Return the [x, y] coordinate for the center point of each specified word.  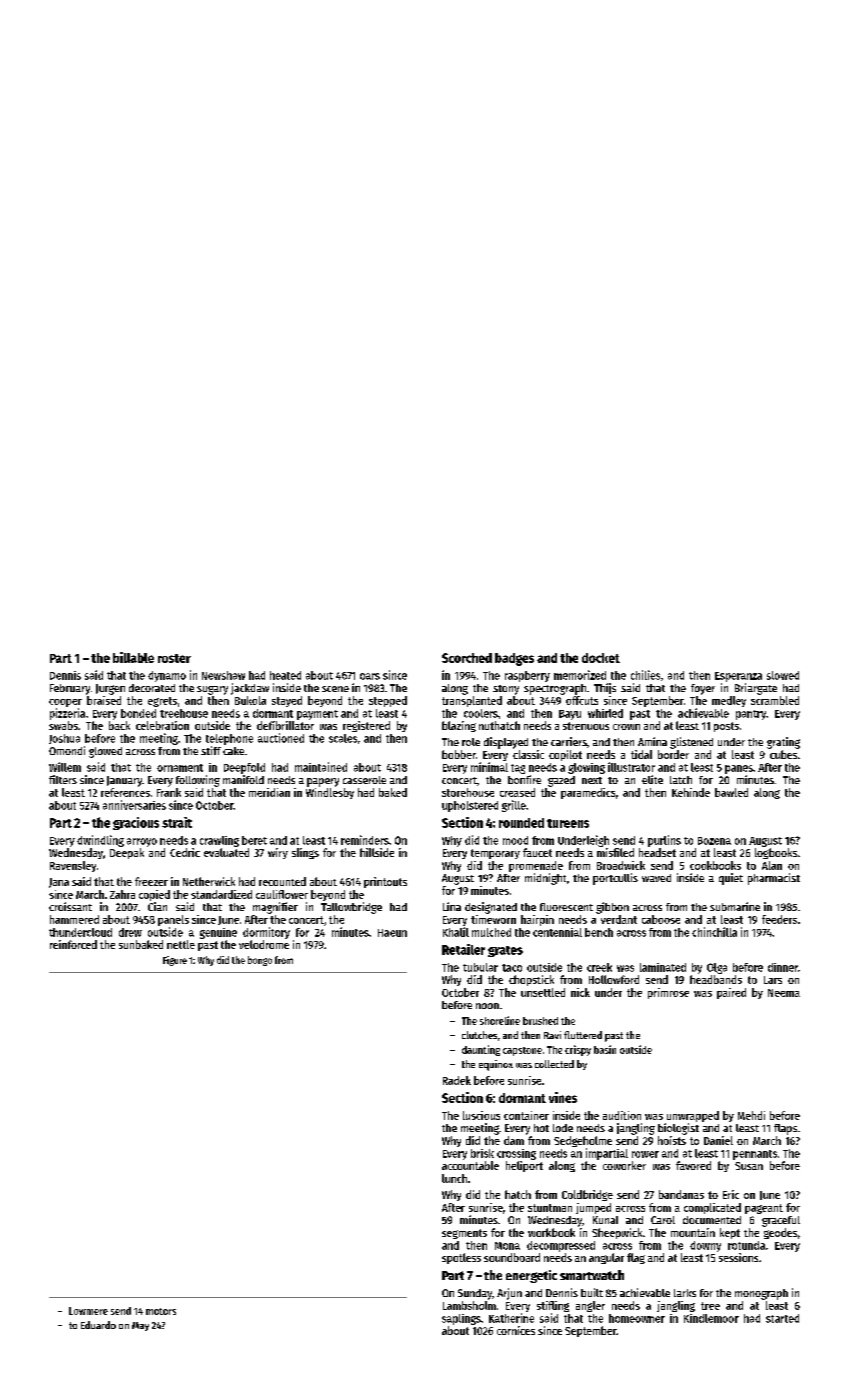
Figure [175, 961]
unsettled [543, 992]
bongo [260, 961]
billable [133, 657]
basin [605, 1049]
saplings [461, 1319]
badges [514, 659]
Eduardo [98, 1325]
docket [601, 658]
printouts [385, 882]
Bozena [714, 841]
